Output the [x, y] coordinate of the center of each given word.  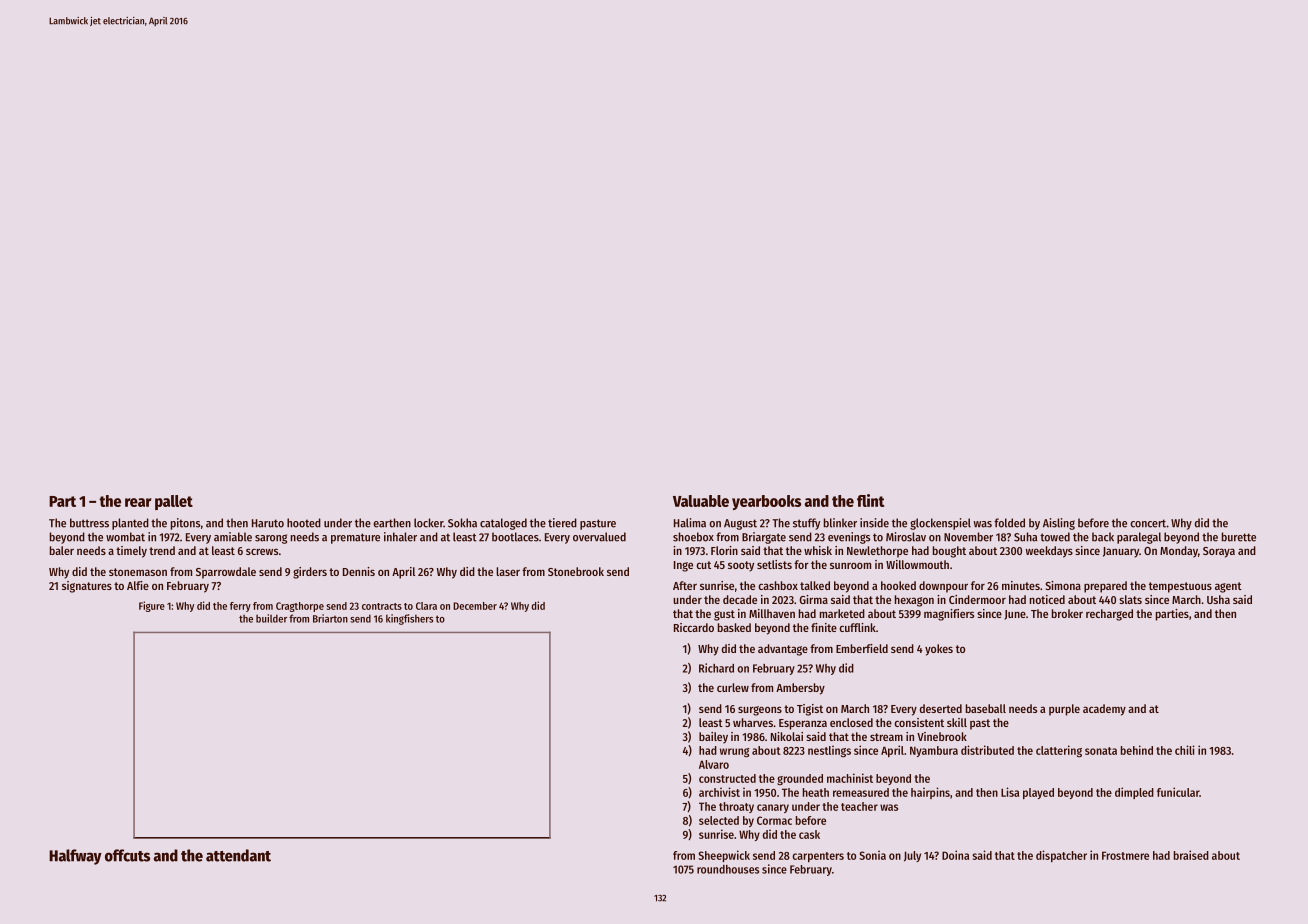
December [475, 606]
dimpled [1134, 793]
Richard [716, 668]
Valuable [701, 501]
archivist [719, 792]
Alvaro [714, 764]
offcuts [127, 855]
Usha [1218, 599]
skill [957, 722]
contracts [382, 606]
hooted [304, 523]
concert [1148, 523]
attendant [238, 855]
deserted [941, 708]
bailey [713, 738]
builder [271, 618]
